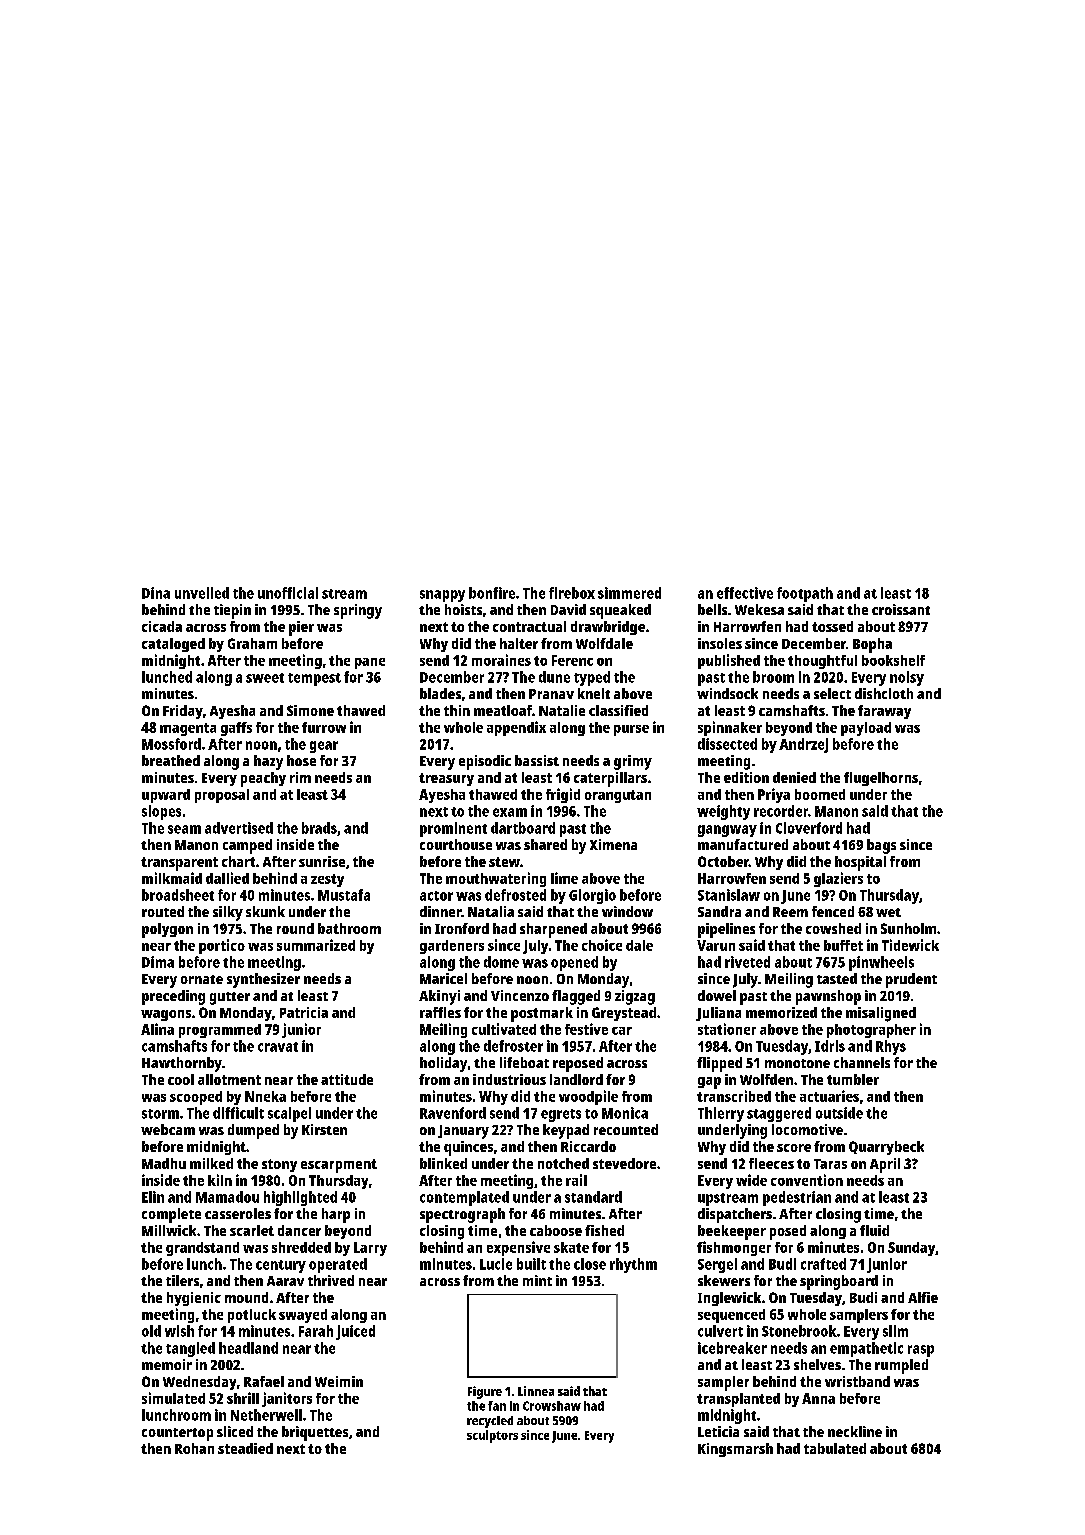  What do you see at coordinates (167, 1364) in the document?
I see `memoir` at bounding box center [167, 1364].
